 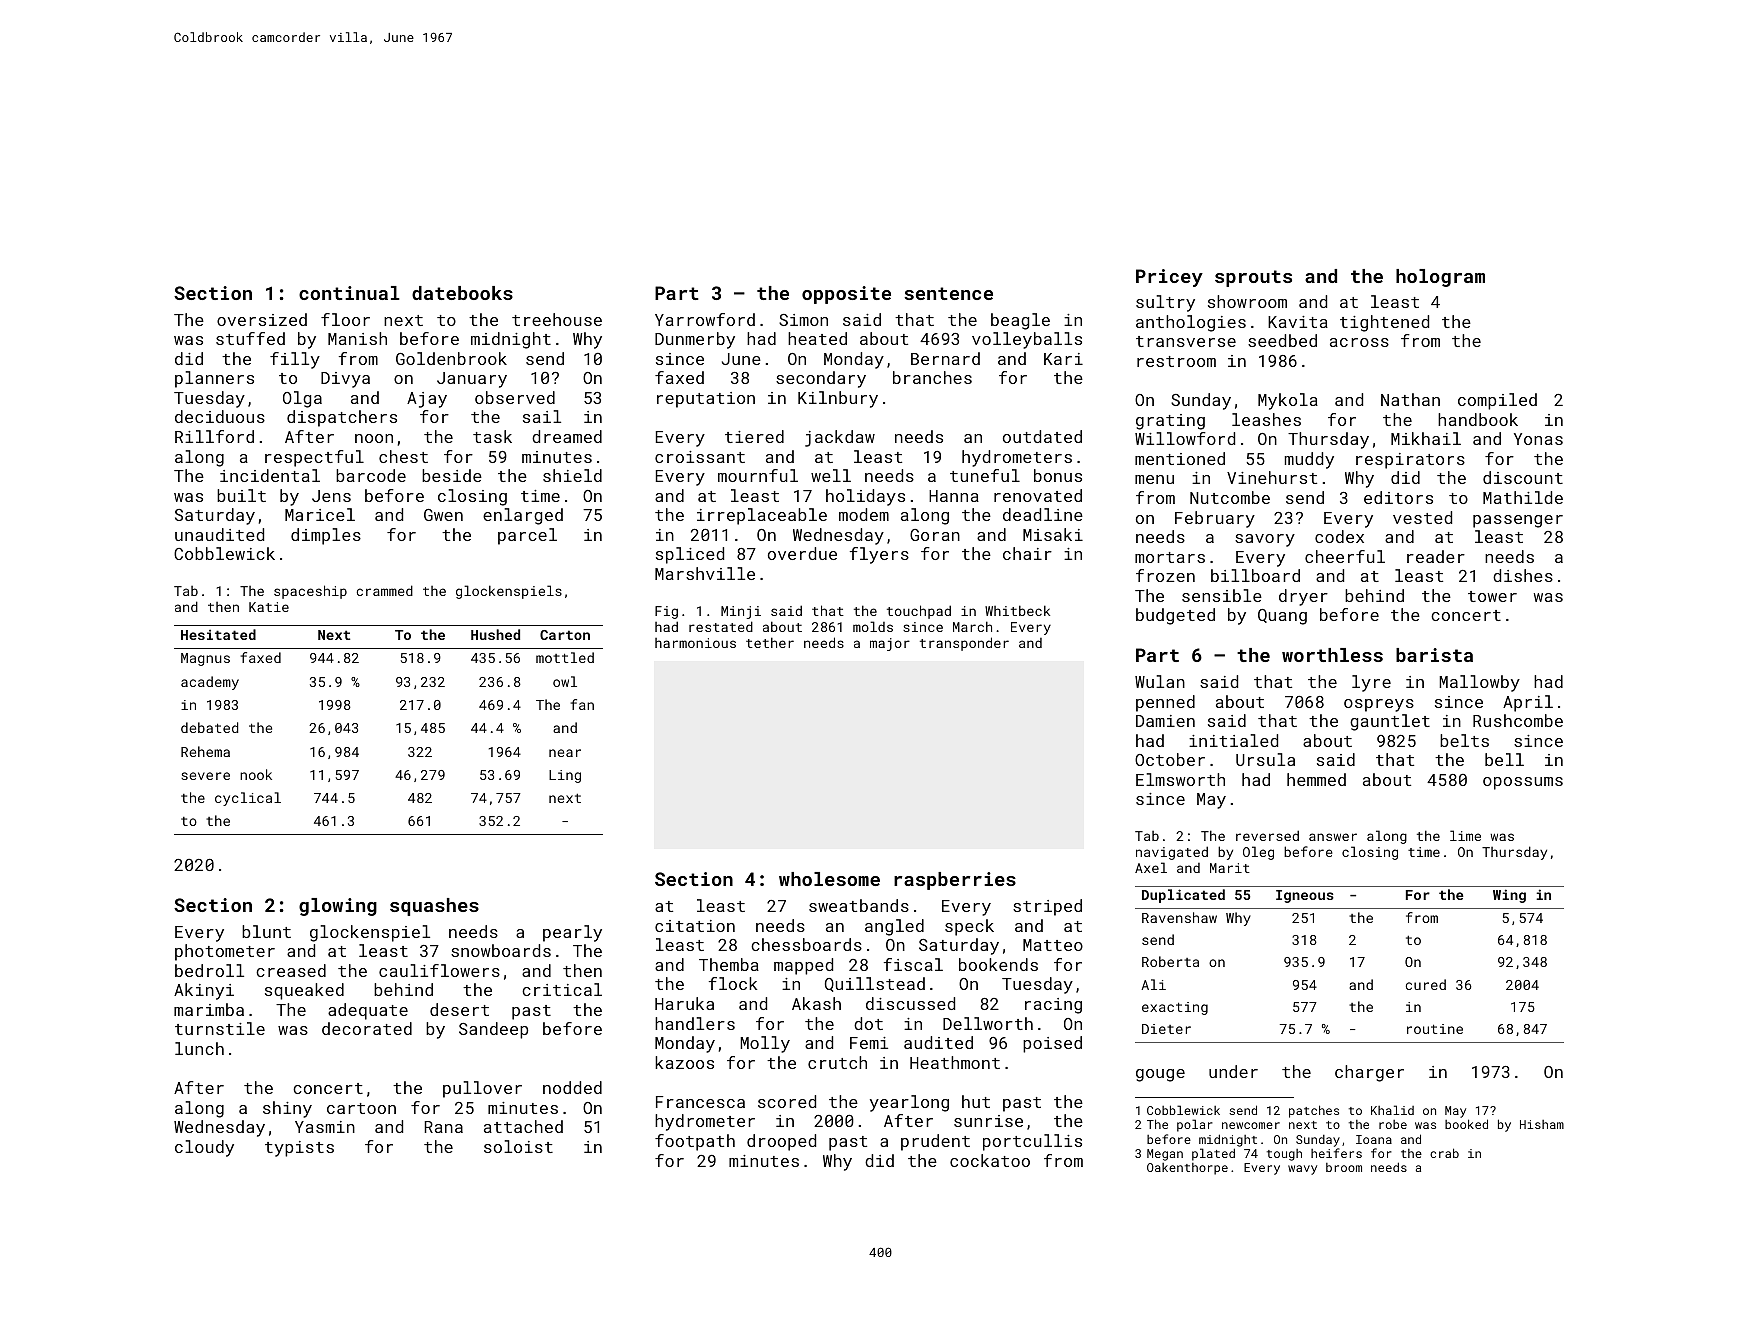 What do you see at coordinates (840, 438) in the image?
I see `jackdaw` at bounding box center [840, 438].
